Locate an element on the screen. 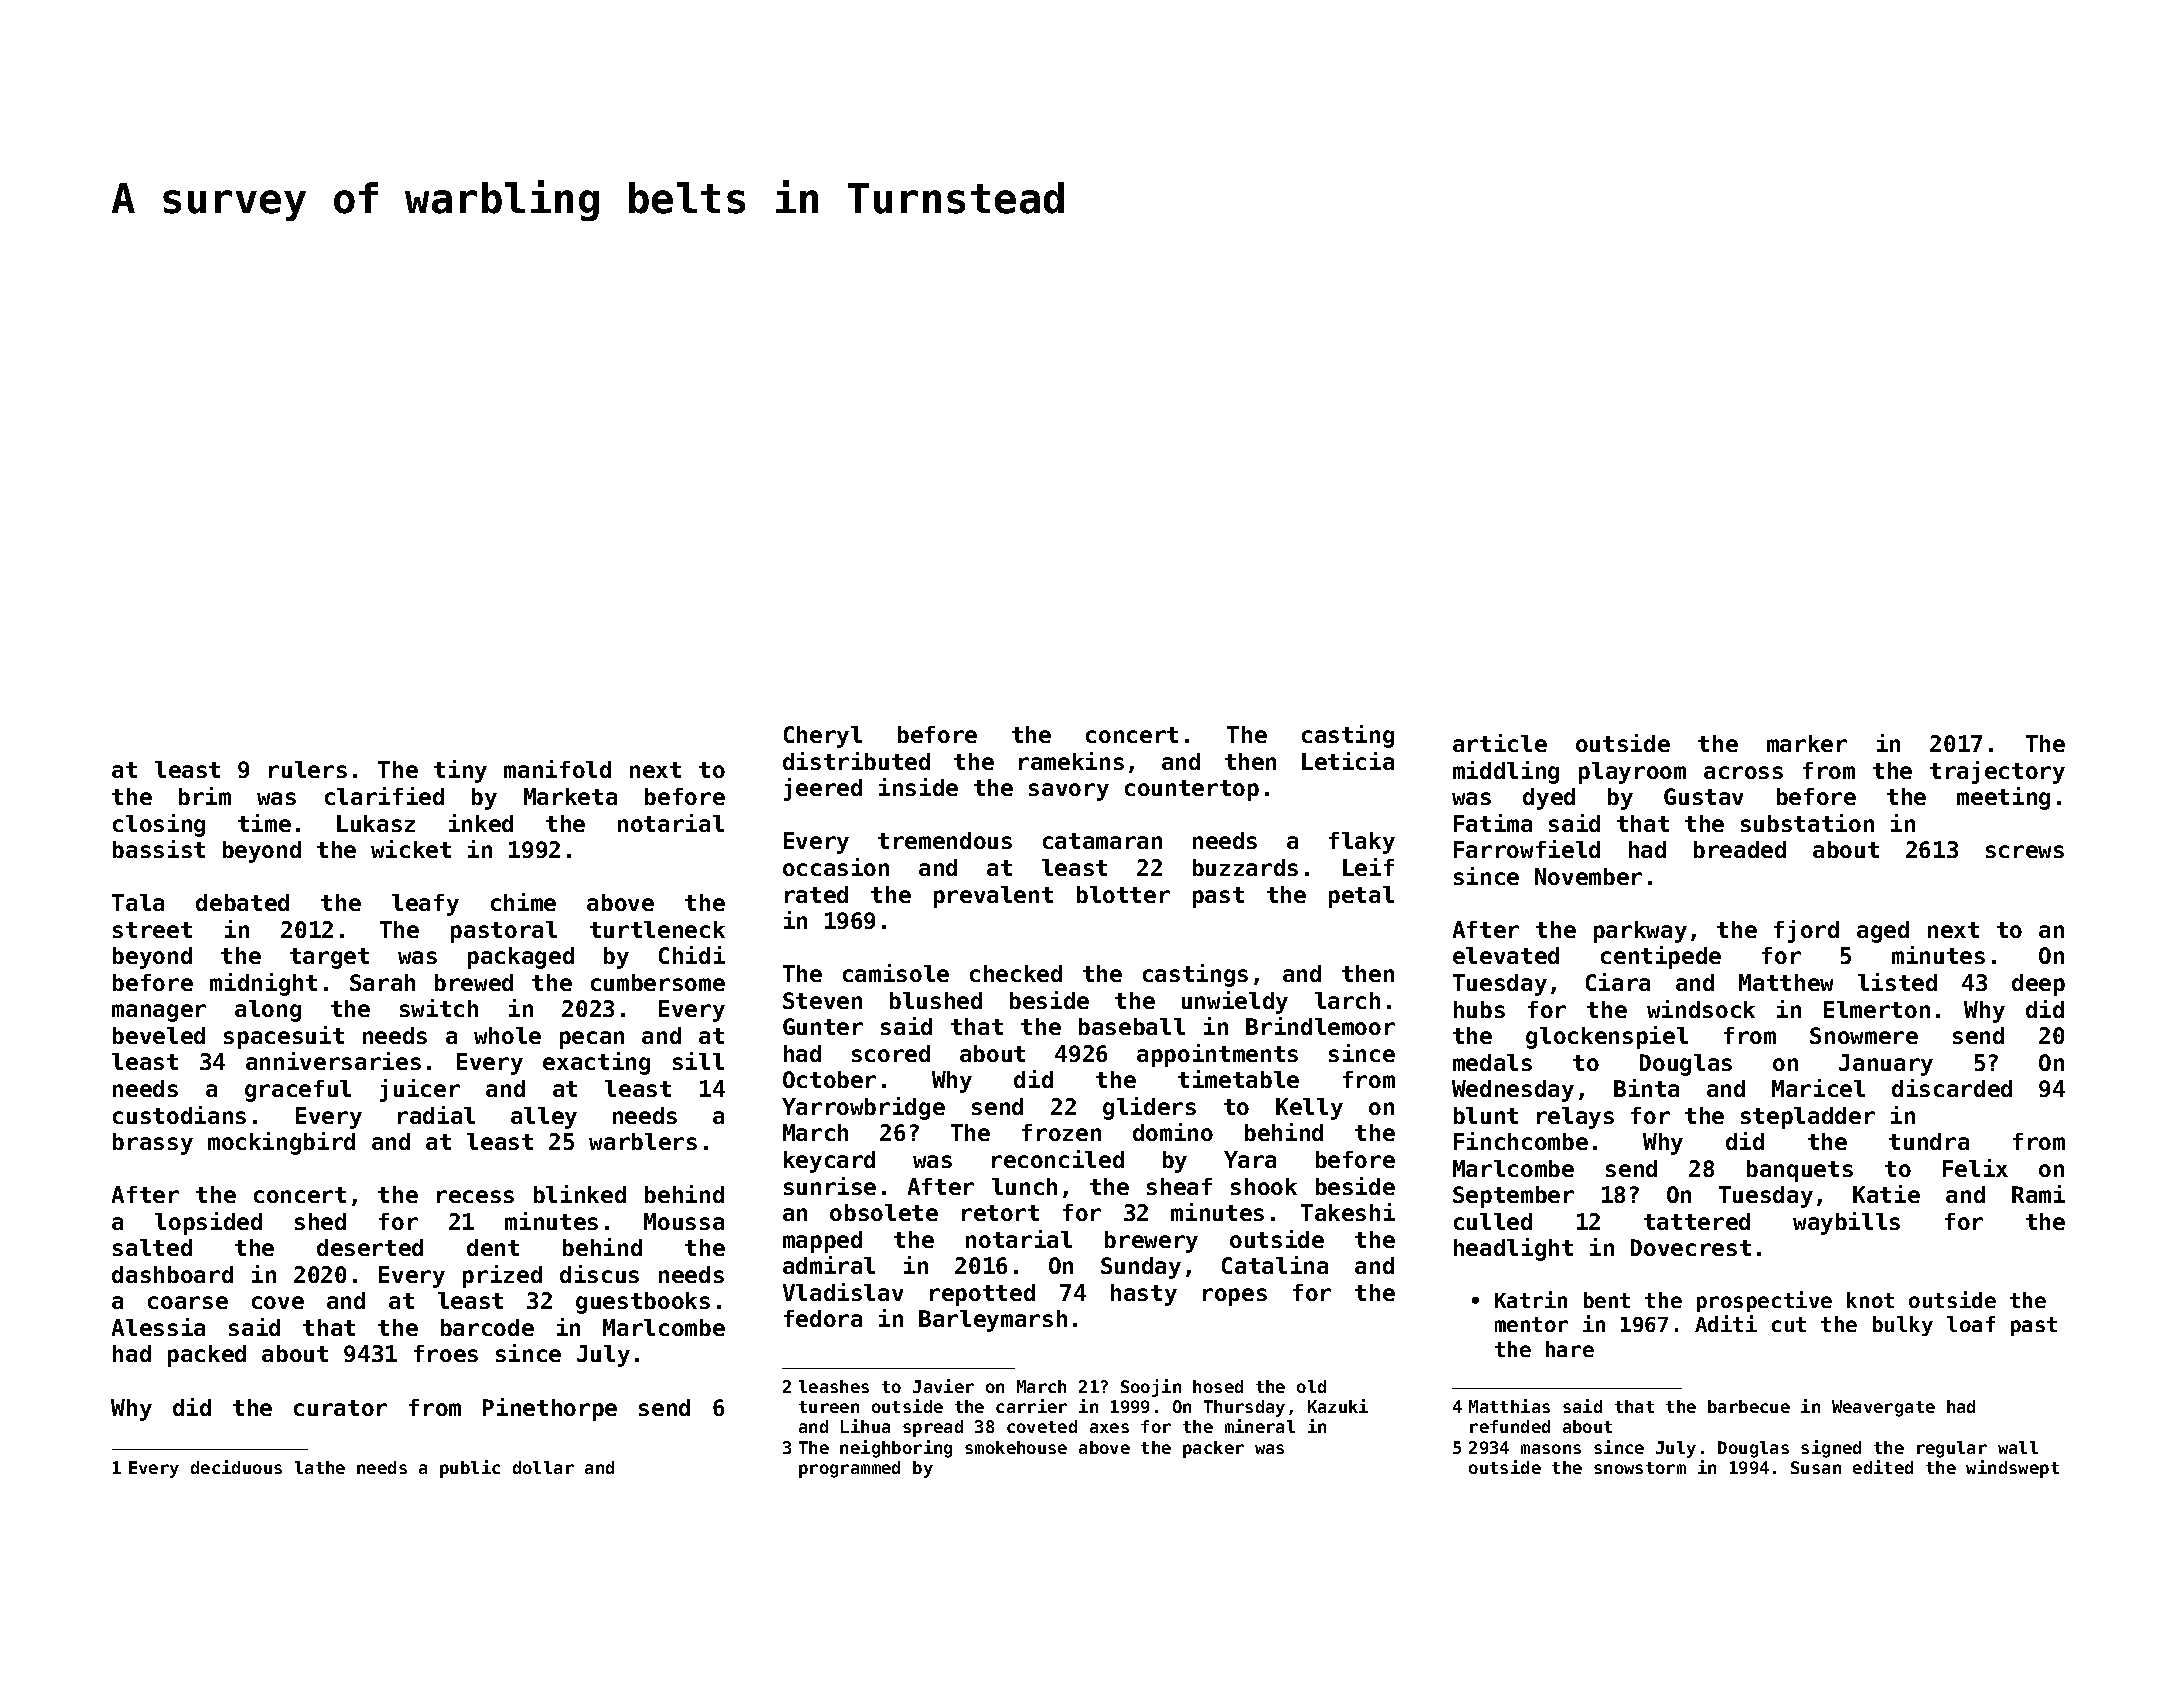  Rami is located at coordinates (2038, 1194).
